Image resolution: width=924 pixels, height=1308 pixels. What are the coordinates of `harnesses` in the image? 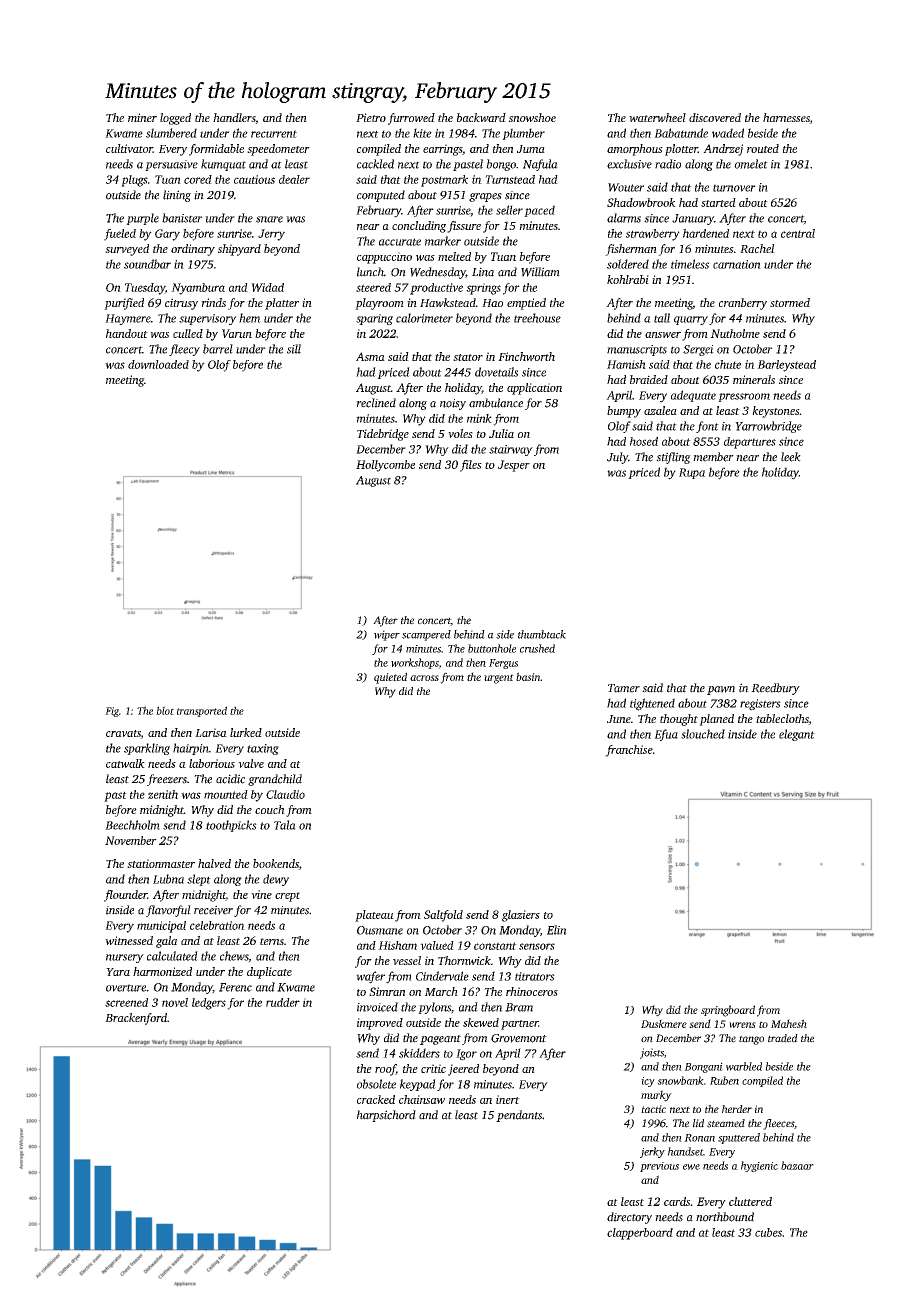 It's located at (786, 118).
